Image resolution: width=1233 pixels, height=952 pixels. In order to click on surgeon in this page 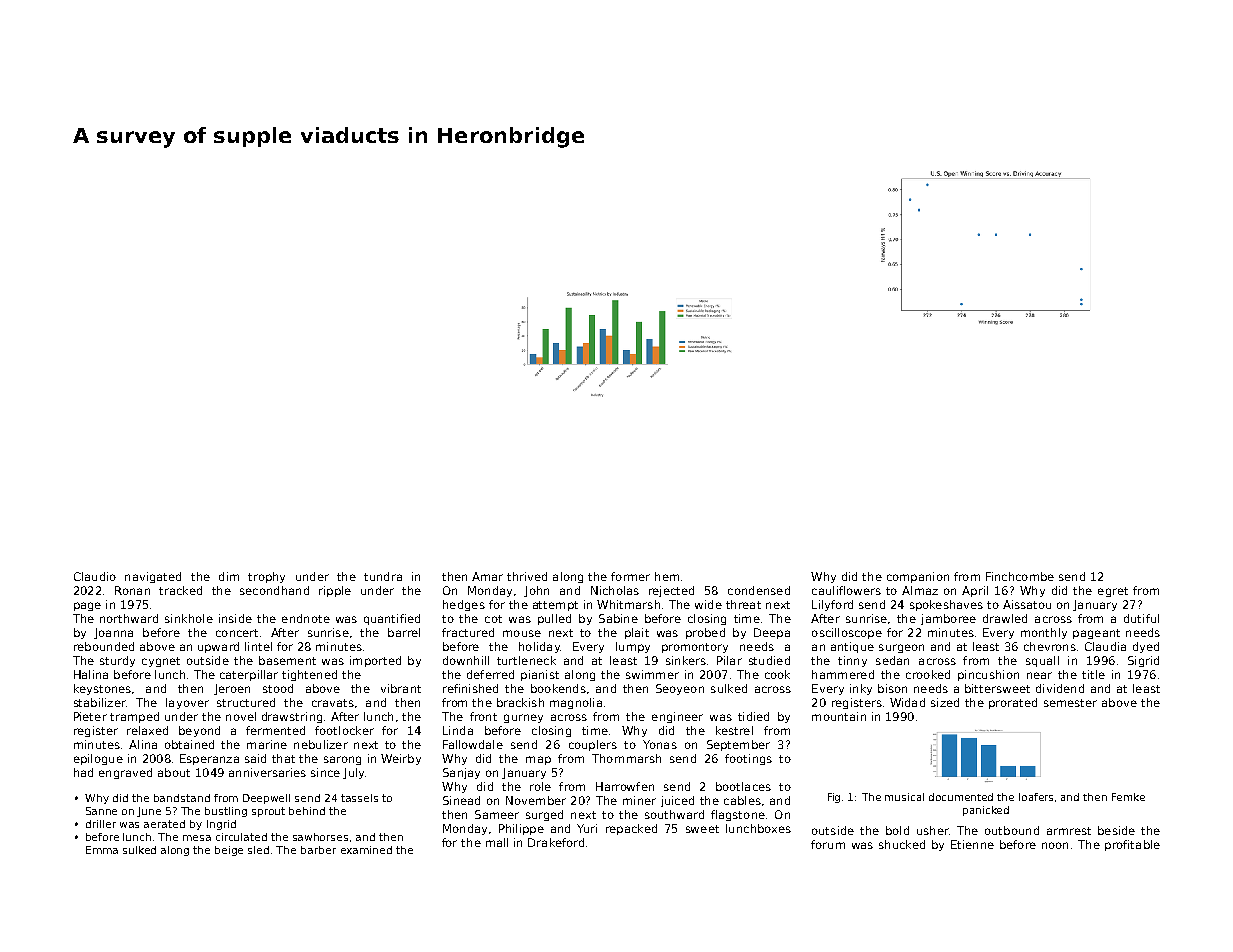, I will do `click(901, 648)`.
